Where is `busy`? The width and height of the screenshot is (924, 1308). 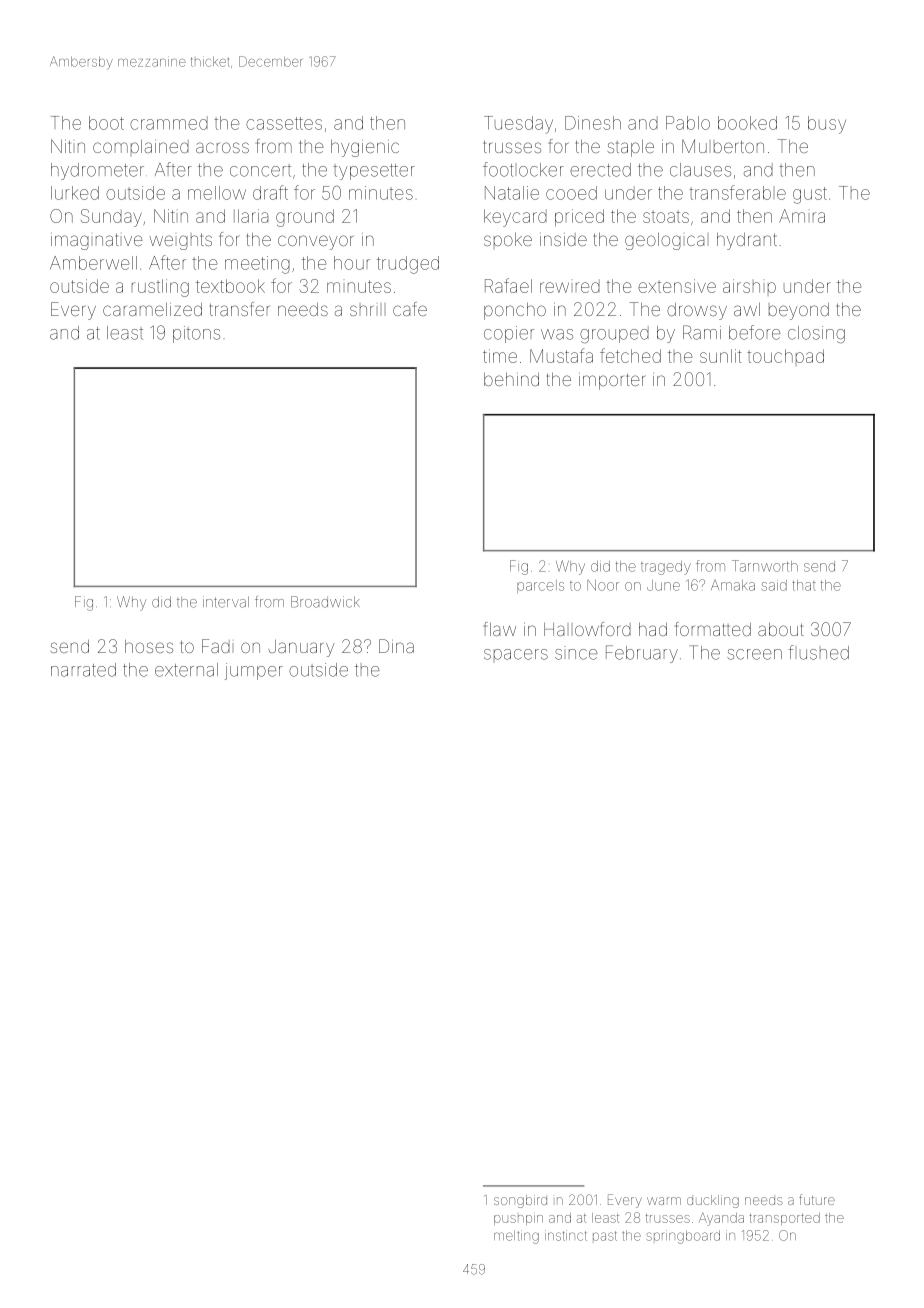 busy is located at coordinates (827, 125).
